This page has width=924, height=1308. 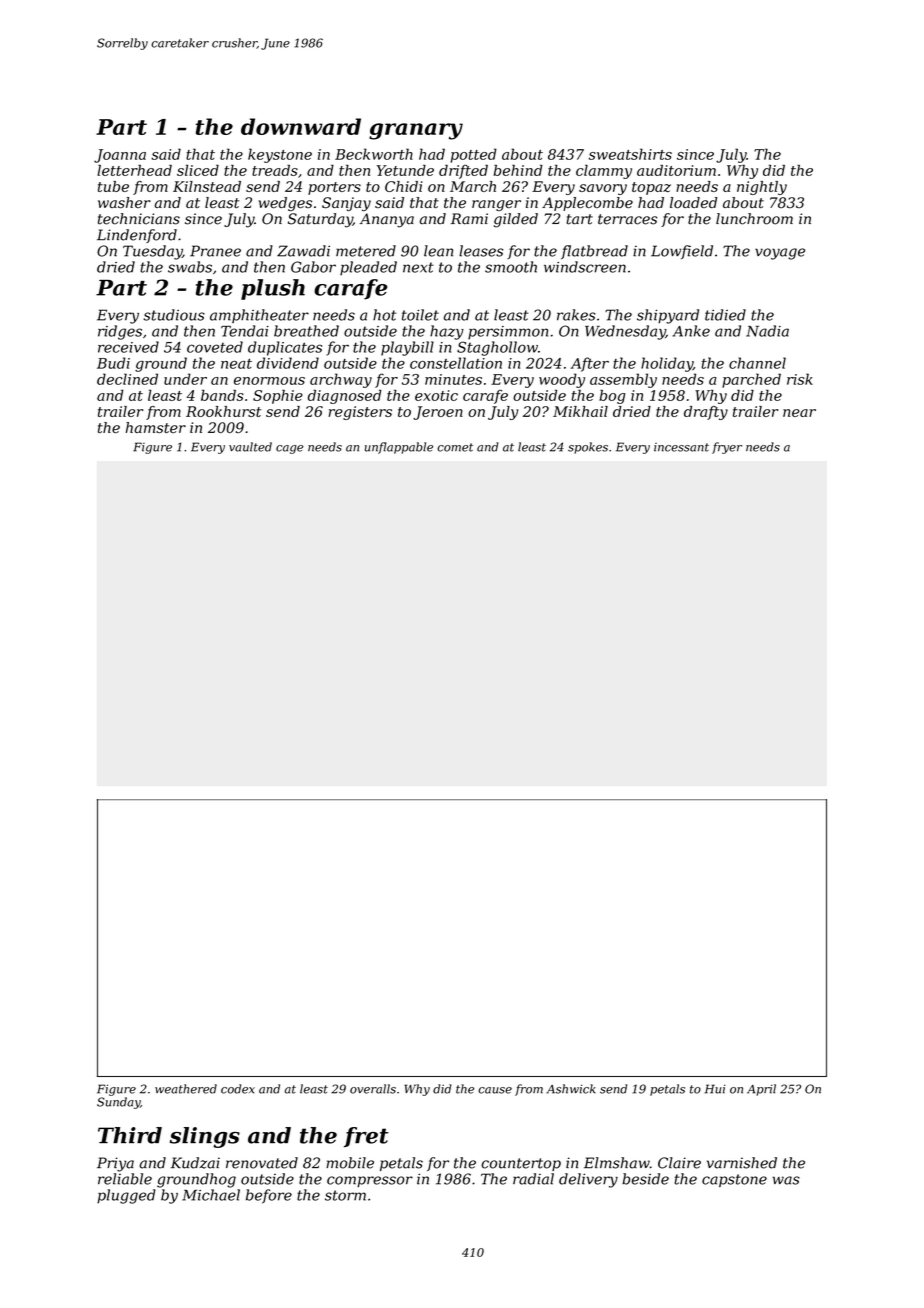 What do you see at coordinates (262, 1163) in the page?
I see `renovated` at bounding box center [262, 1163].
